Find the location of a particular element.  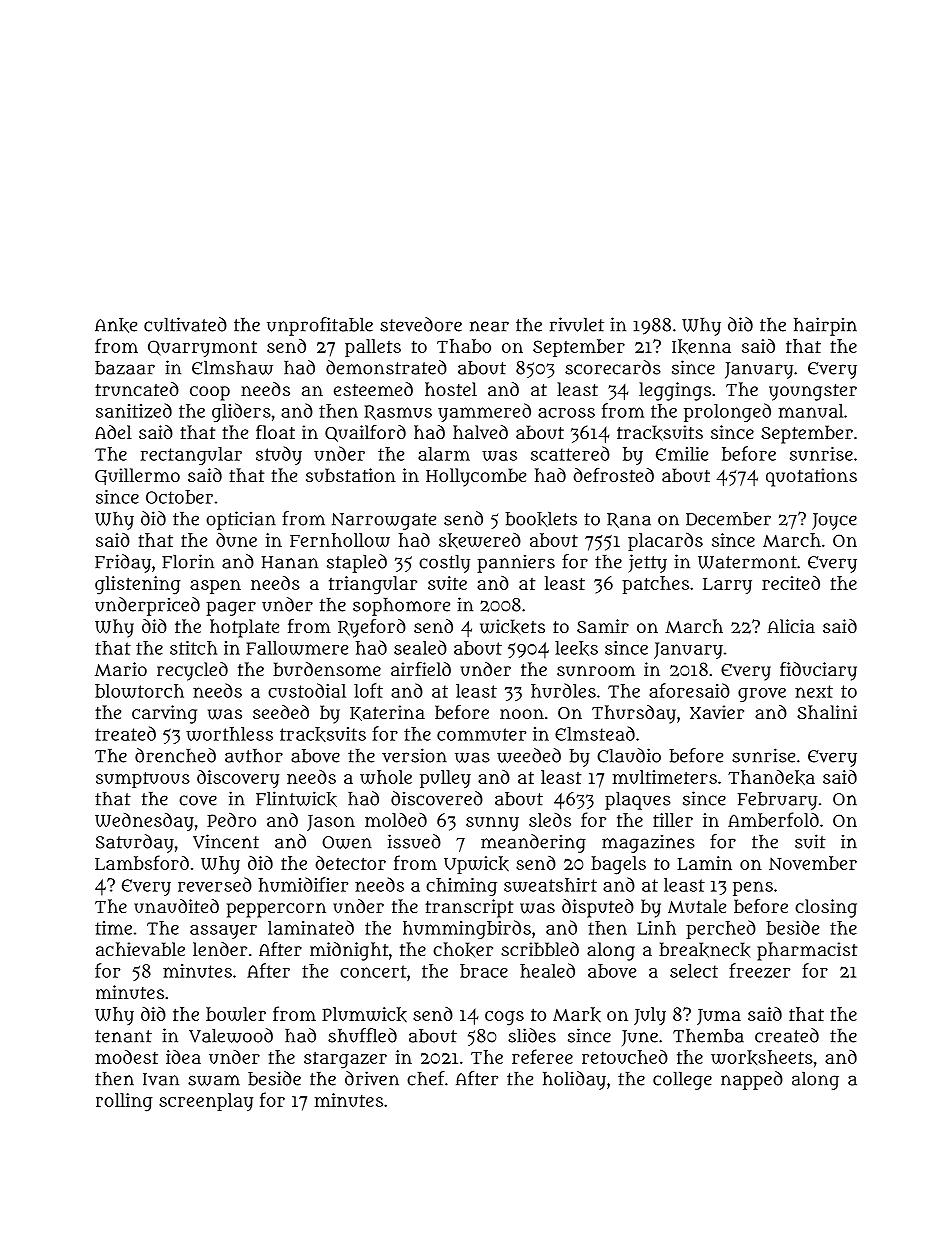

sweatshirt is located at coordinates (550, 885).
